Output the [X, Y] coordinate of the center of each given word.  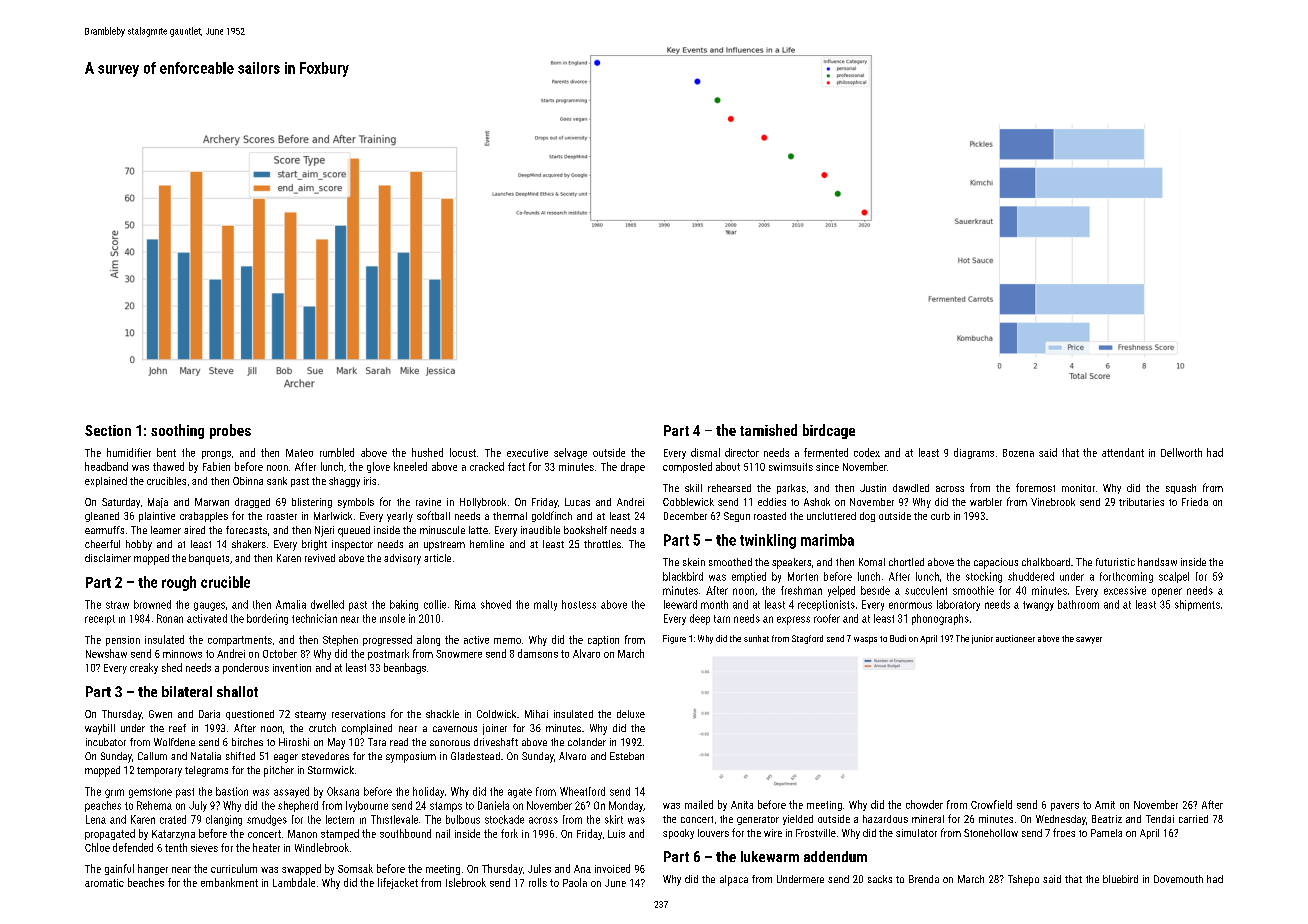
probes [230, 431]
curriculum [234, 868]
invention [292, 668]
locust [463, 452]
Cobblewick [688, 502]
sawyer [1089, 640]
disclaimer [108, 558]
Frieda [1195, 502]
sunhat [756, 638]
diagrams [974, 453]
